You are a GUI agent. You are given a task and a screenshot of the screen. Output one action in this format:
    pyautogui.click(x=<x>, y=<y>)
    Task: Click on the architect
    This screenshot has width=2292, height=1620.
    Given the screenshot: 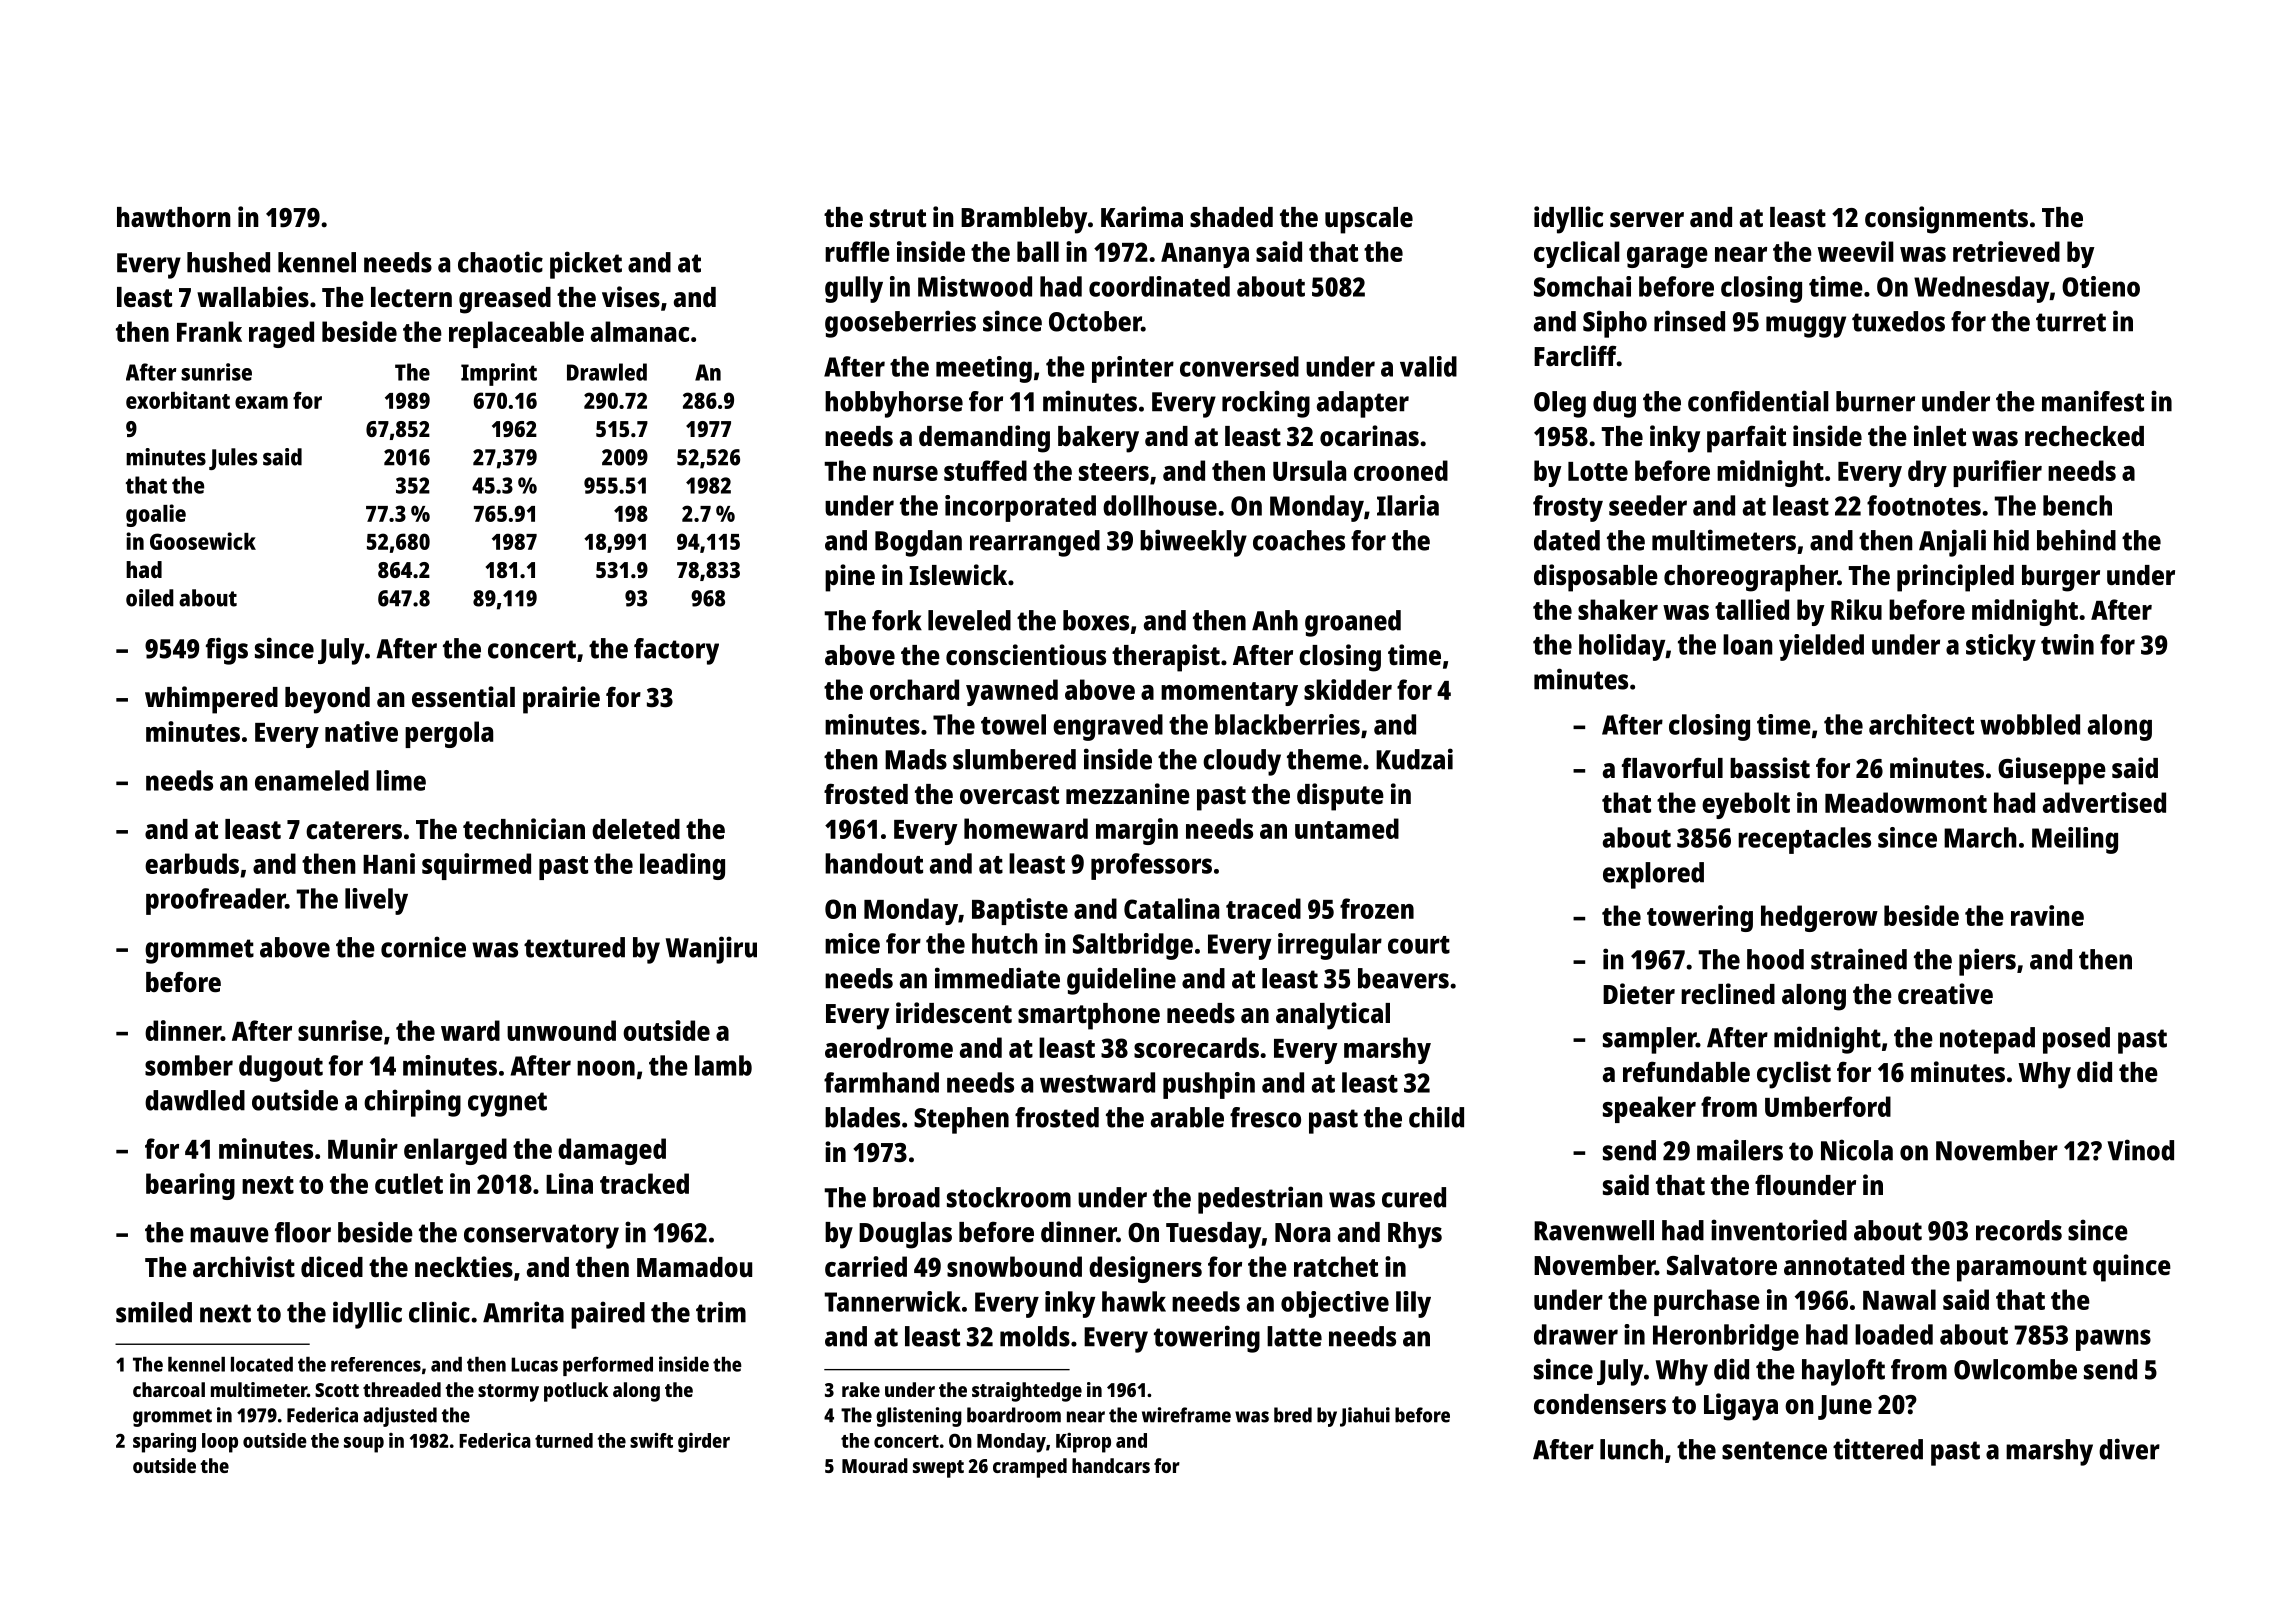 What is the action you would take?
    pyautogui.click(x=1921, y=724)
